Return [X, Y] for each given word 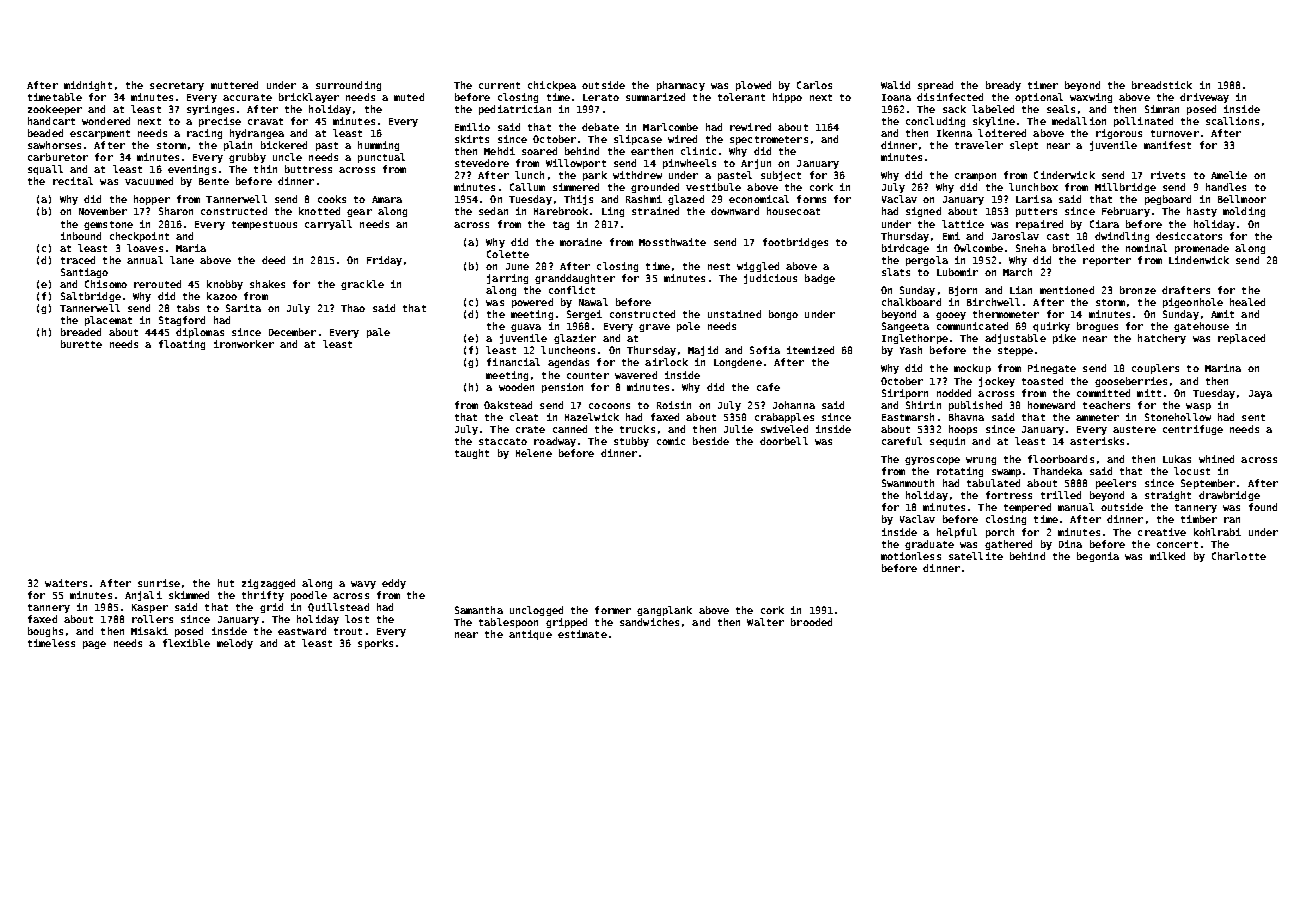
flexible [186, 643]
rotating [960, 472]
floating [182, 345]
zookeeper [55, 110]
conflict [572, 290]
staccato [503, 441]
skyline [994, 122]
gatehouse [1201, 327]
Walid [895, 85]
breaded [81, 332]
